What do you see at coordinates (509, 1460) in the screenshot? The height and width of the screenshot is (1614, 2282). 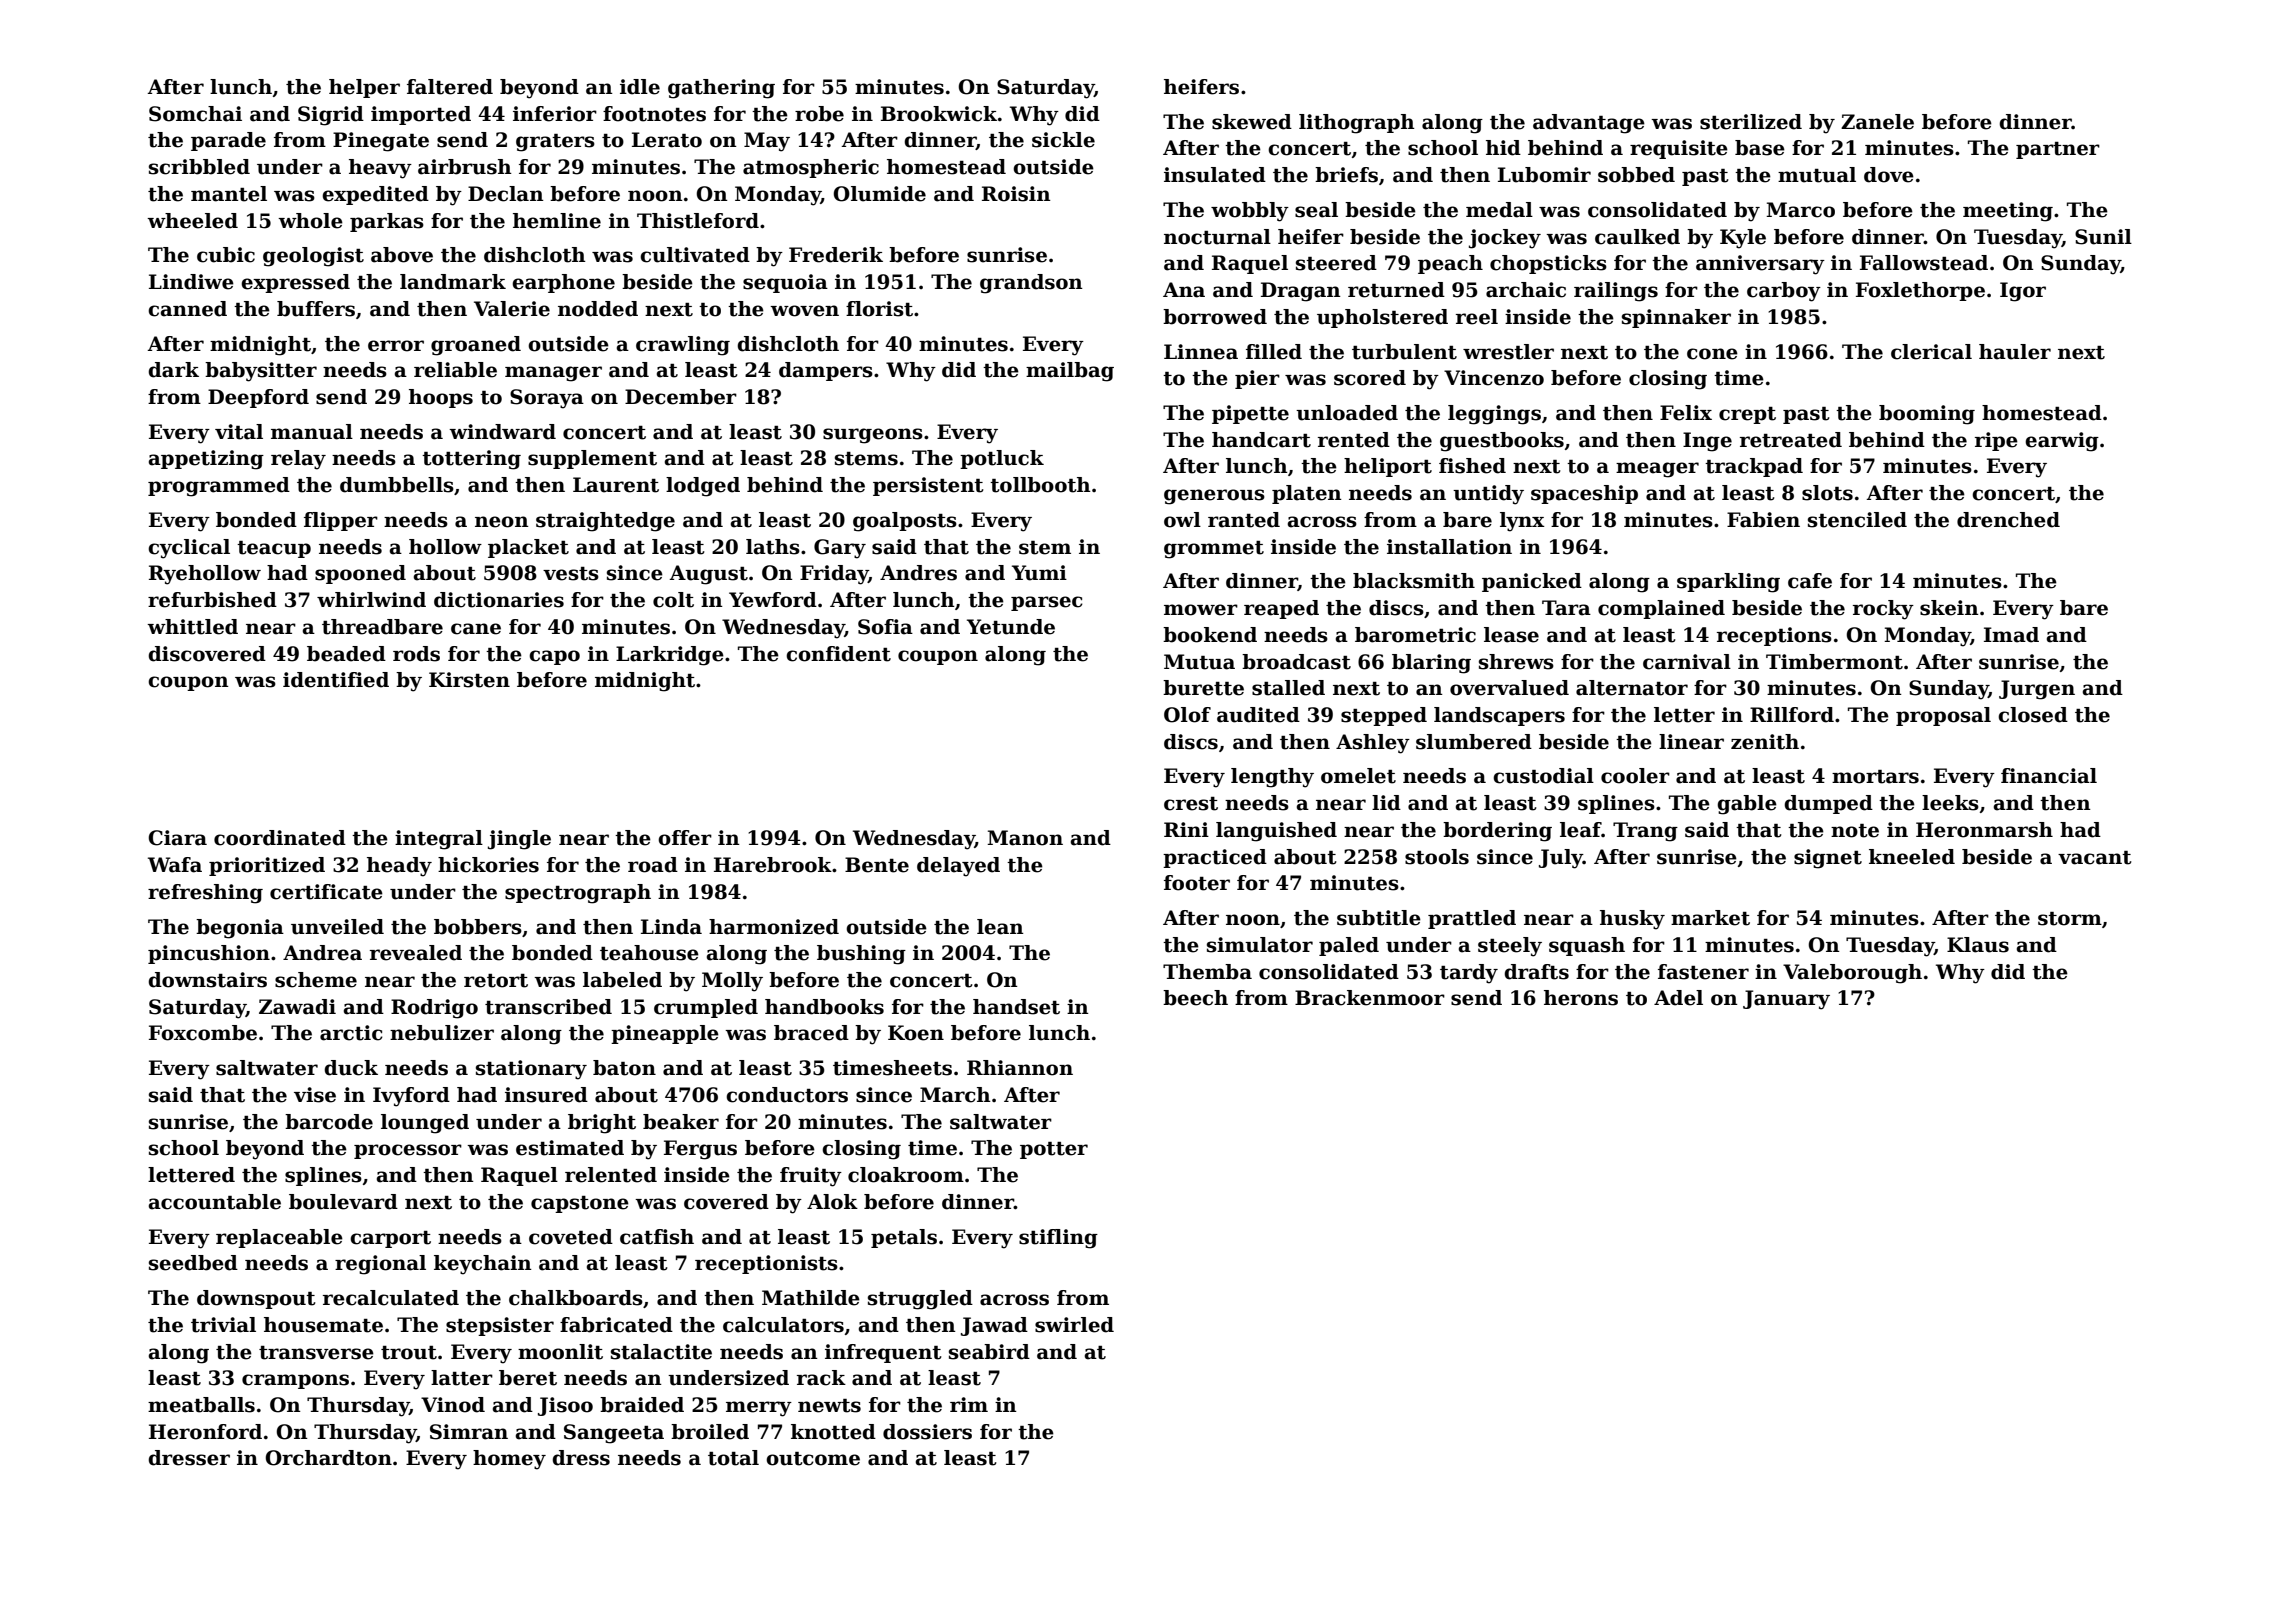 I see `homey` at bounding box center [509, 1460].
